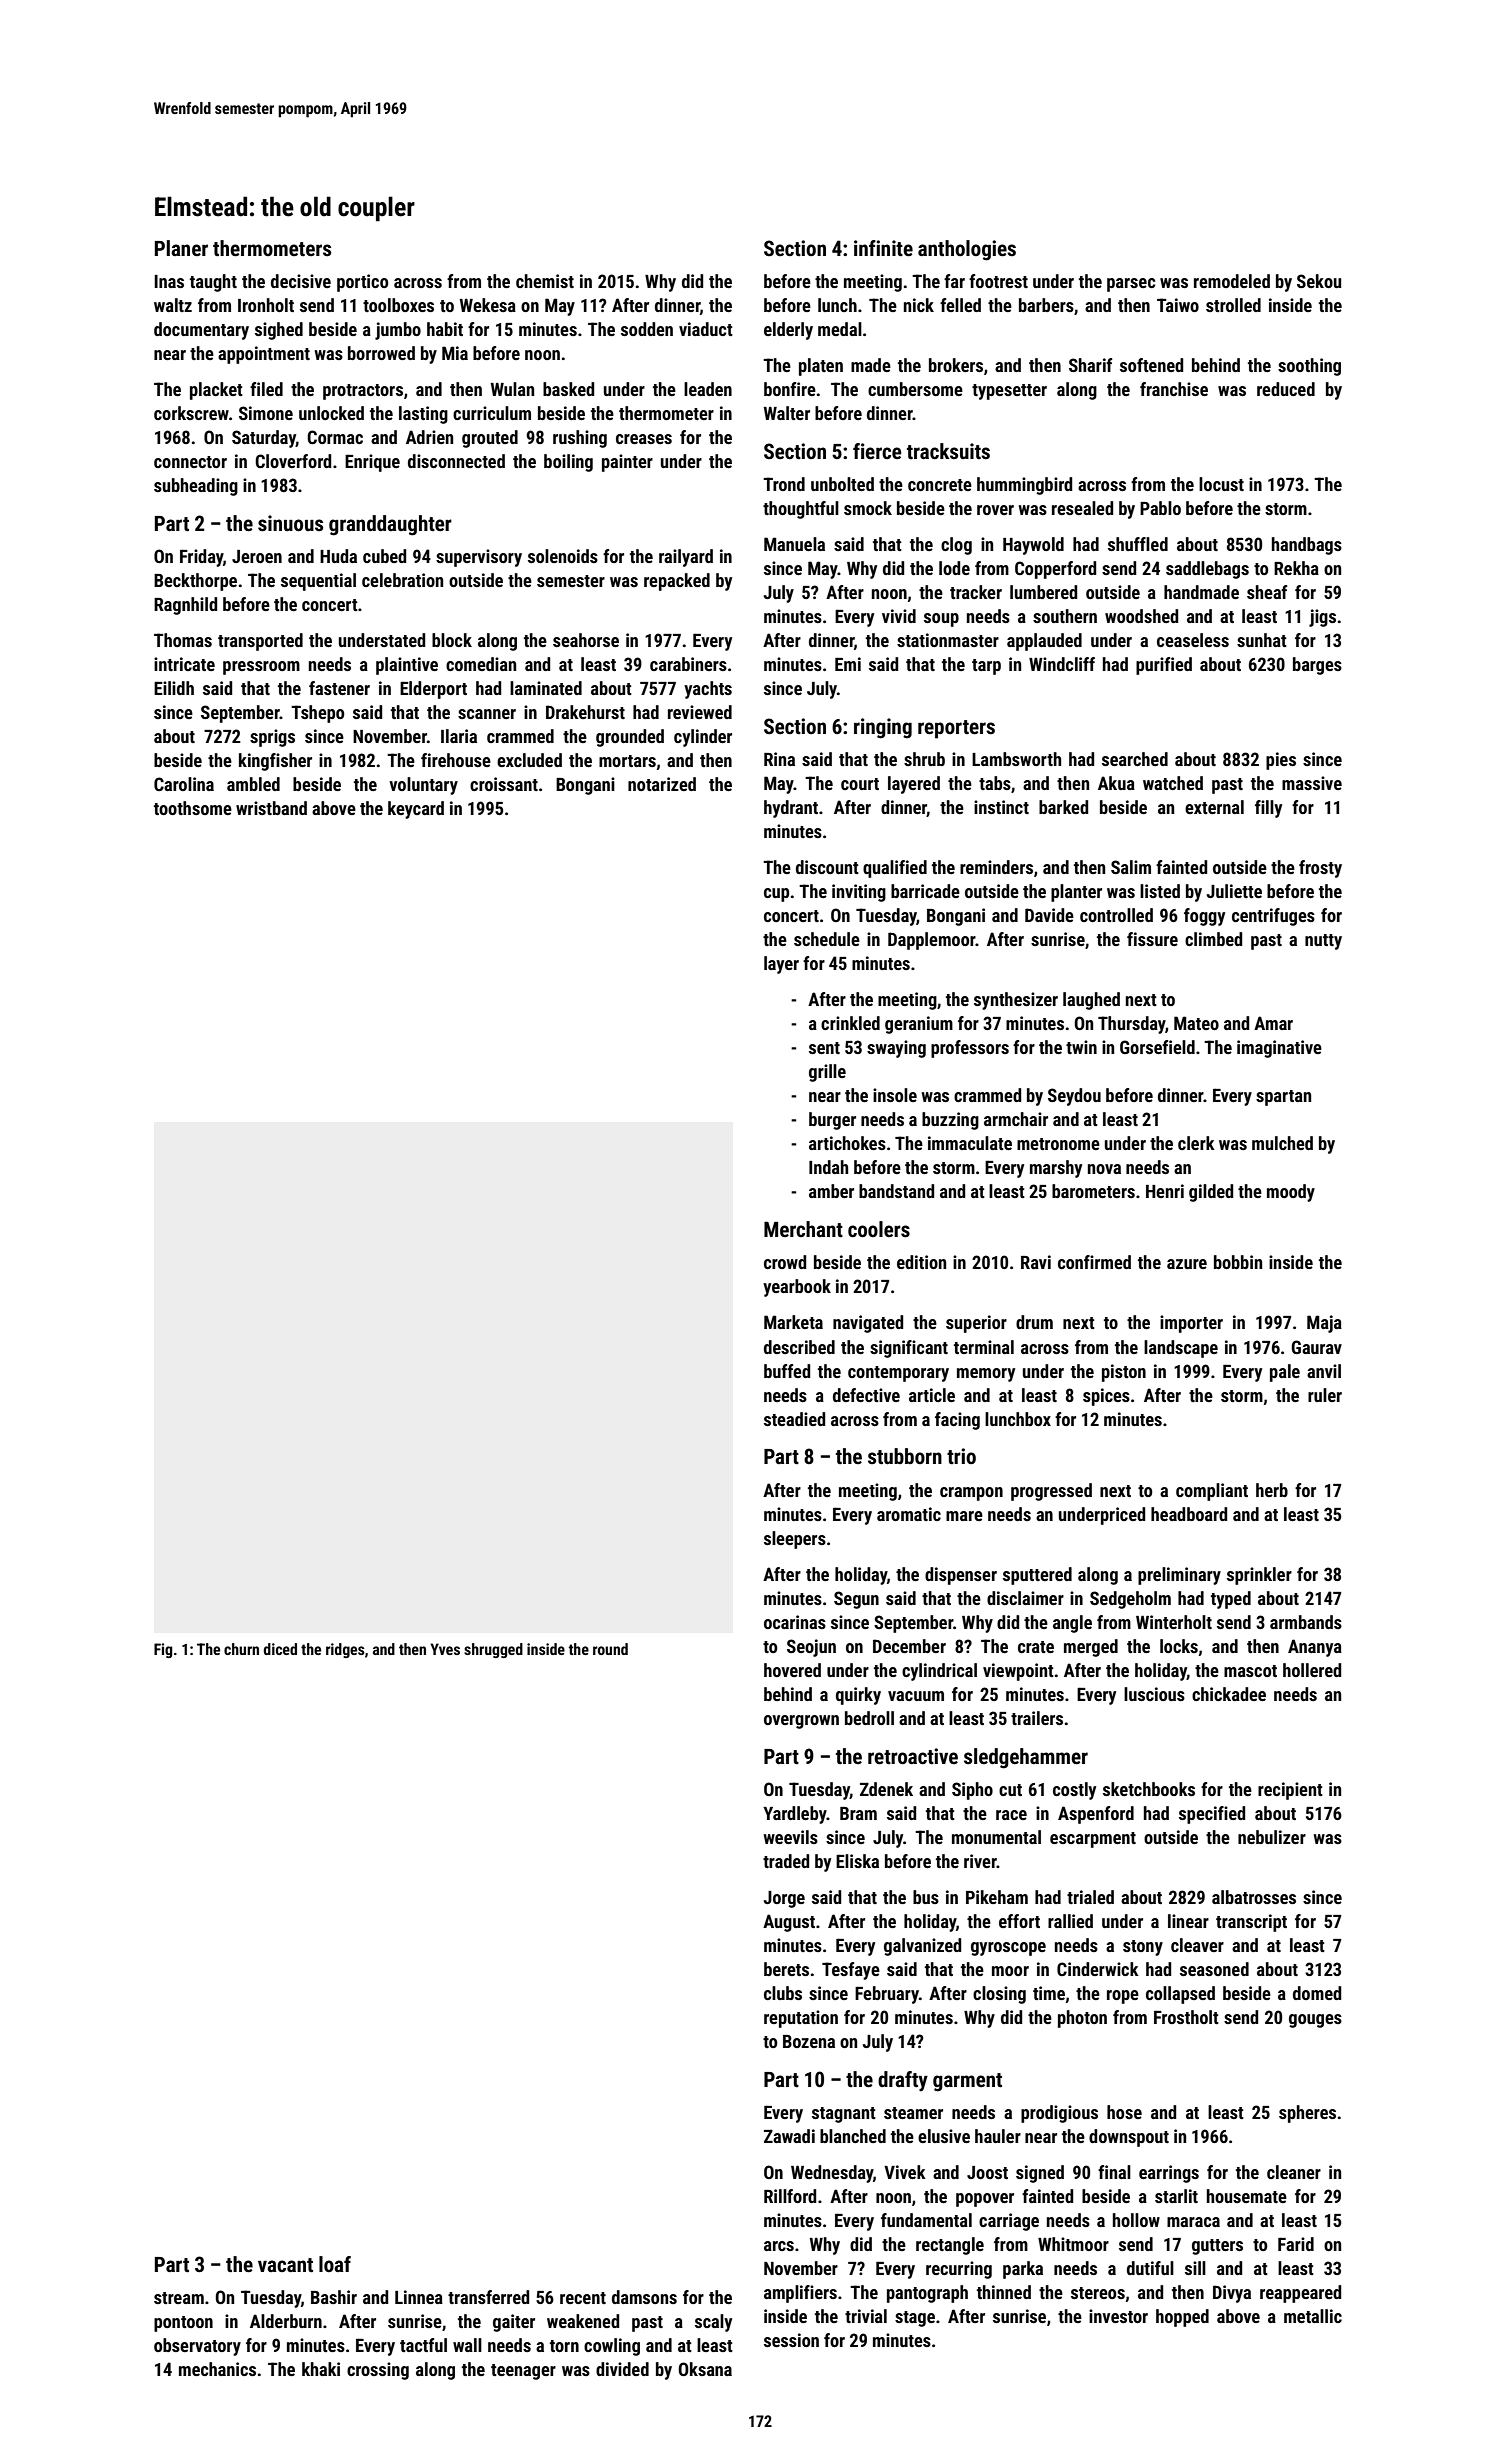 The height and width of the page is (2464, 1496). I want to click on Sekou, so click(1319, 281).
